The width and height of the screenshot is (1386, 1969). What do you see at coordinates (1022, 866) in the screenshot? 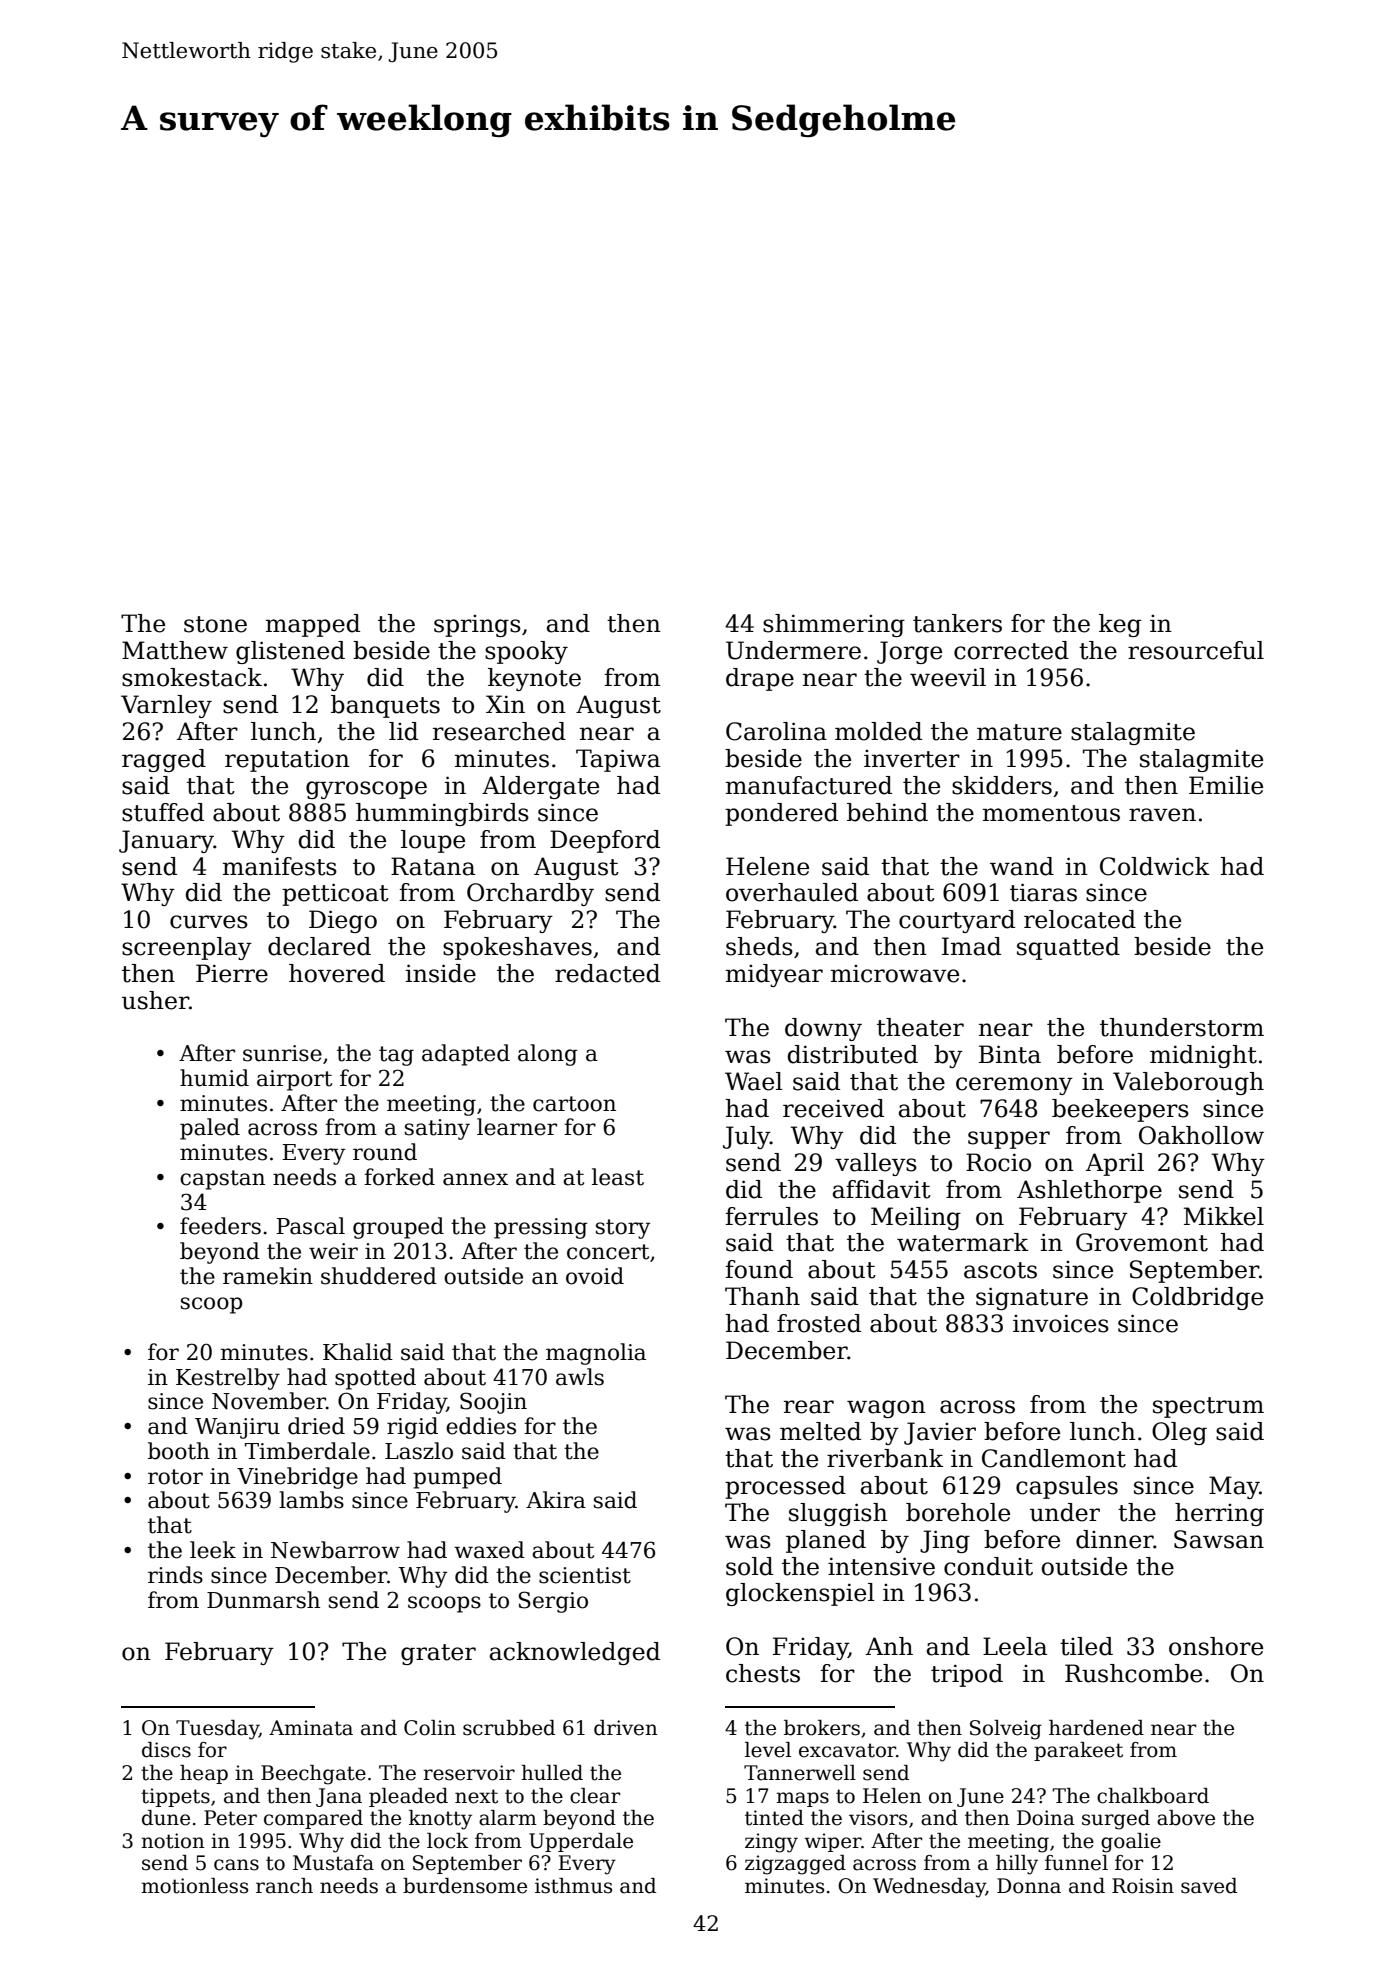
I see `wand` at bounding box center [1022, 866].
